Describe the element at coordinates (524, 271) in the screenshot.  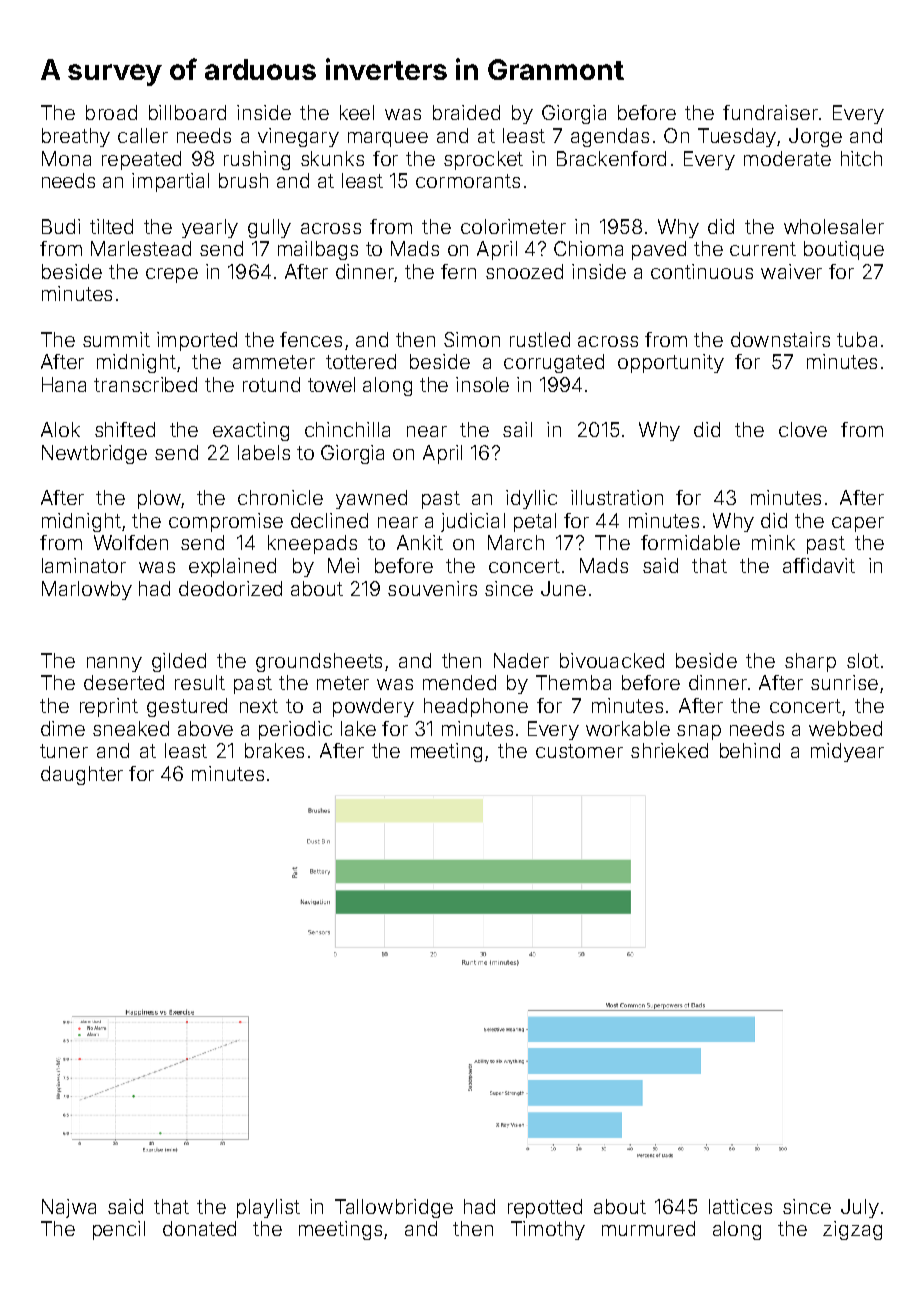
I see `snoozed` at that location.
